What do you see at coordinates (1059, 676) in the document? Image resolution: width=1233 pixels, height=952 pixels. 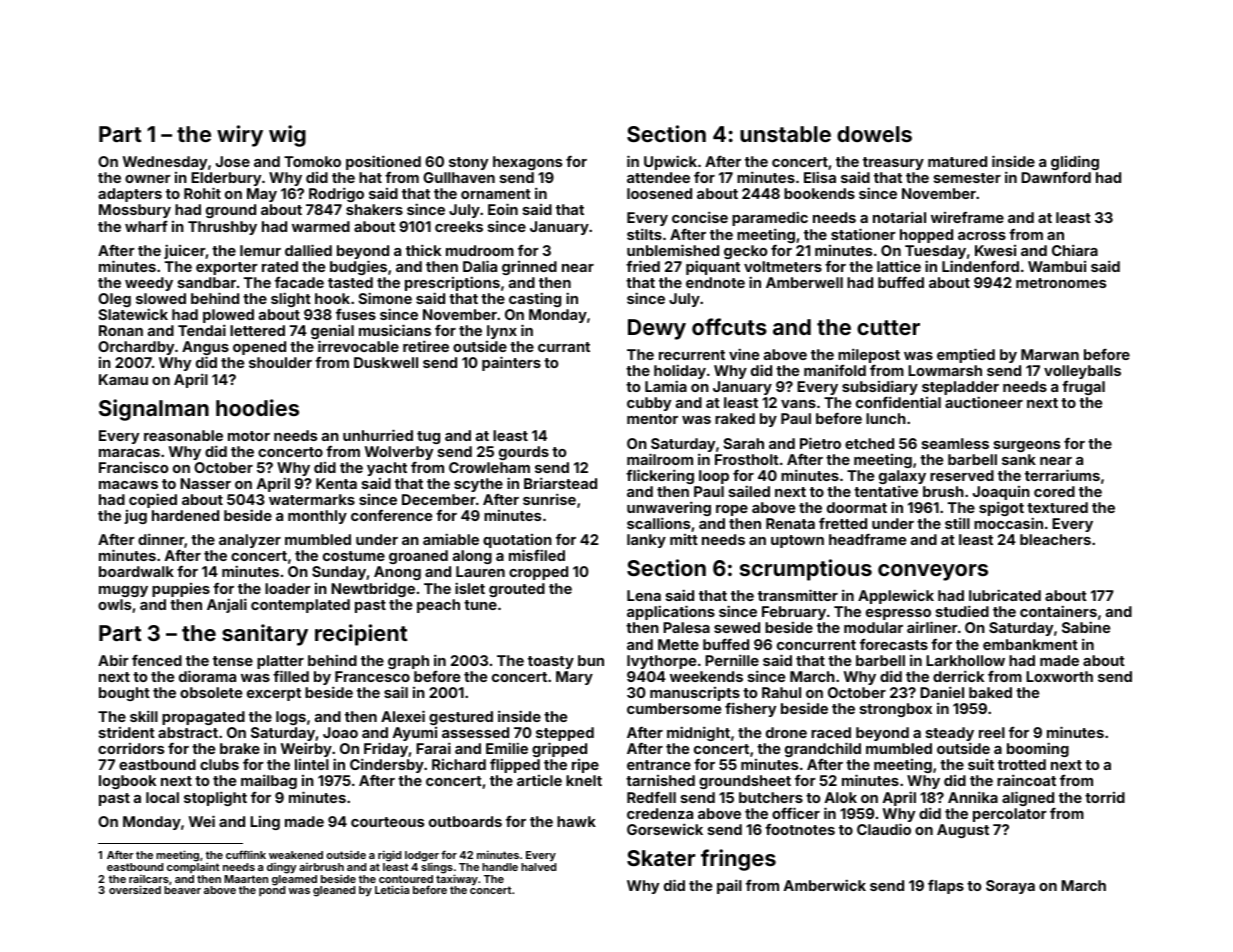 I see `Loxworth` at bounding box center [1059, 676].
